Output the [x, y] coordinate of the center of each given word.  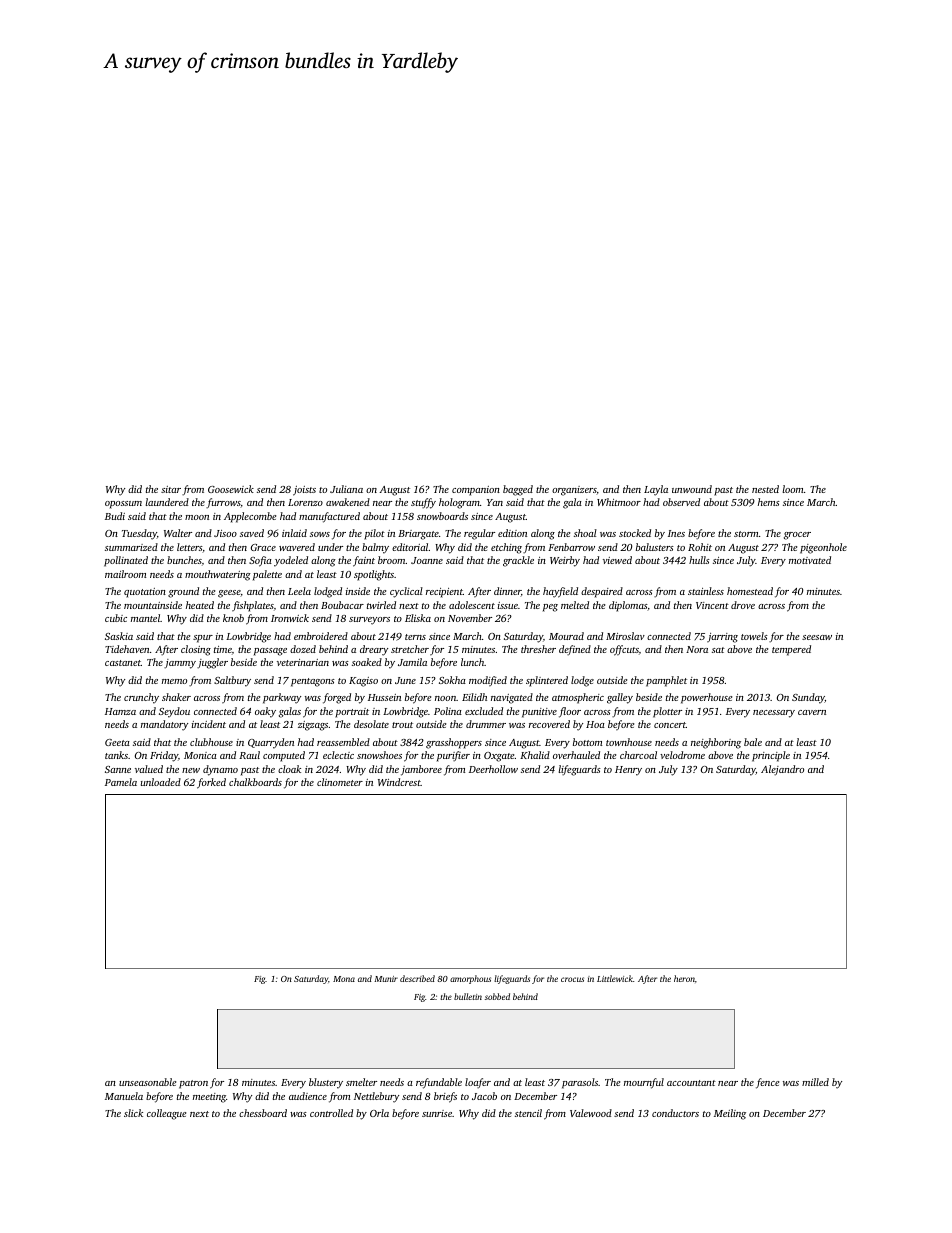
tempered [791, 650]
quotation [145, 593]
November [470, 618]
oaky [265, 712]
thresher [538, 649]
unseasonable [147, 1082]
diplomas [628, 606]
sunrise [437, 1113]
